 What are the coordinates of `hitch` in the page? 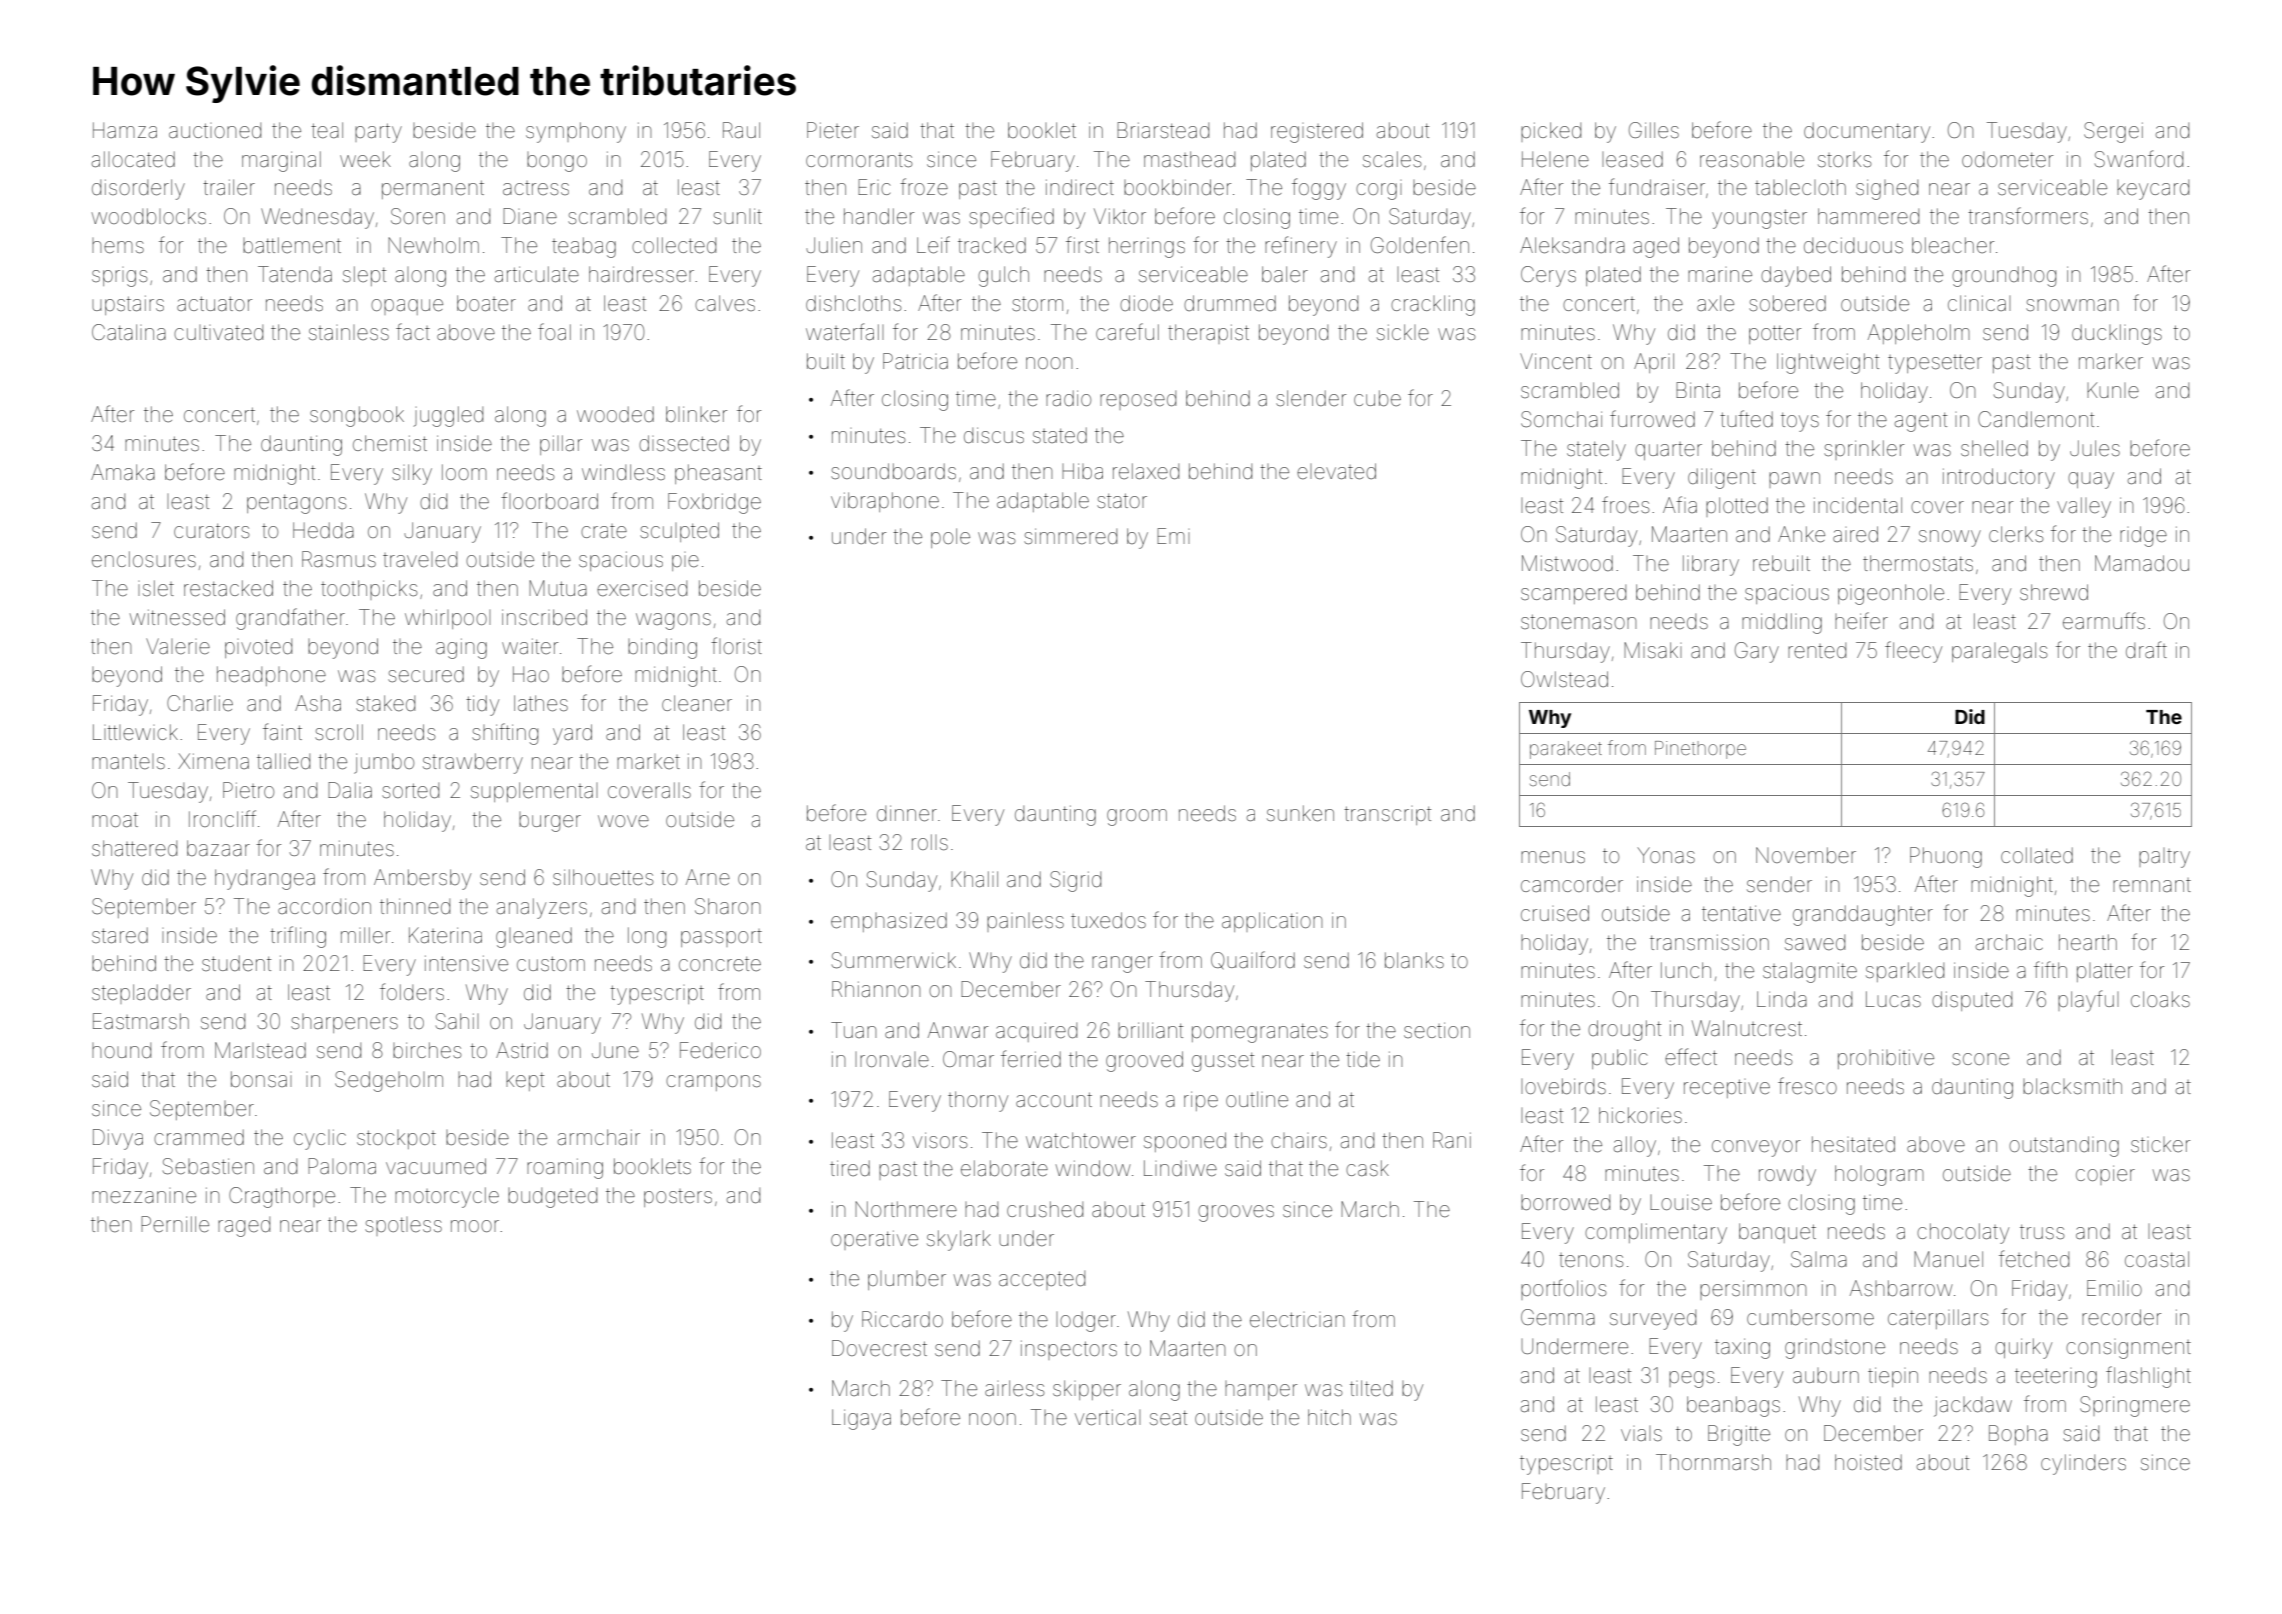 It's located at (1329, 1417).
